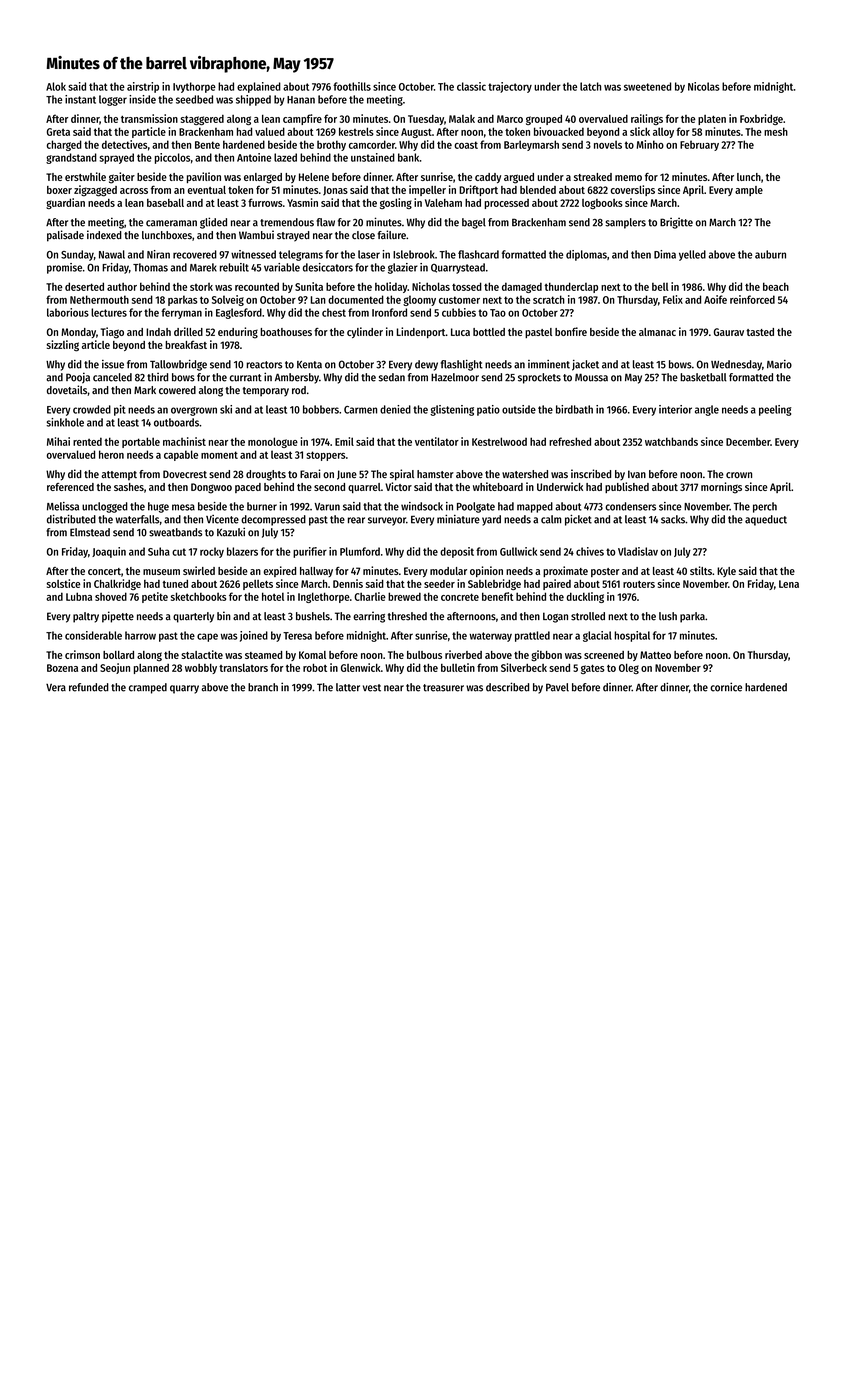 The image size is (849, 1400). I want to click on bonfire, so click(571, 331).
